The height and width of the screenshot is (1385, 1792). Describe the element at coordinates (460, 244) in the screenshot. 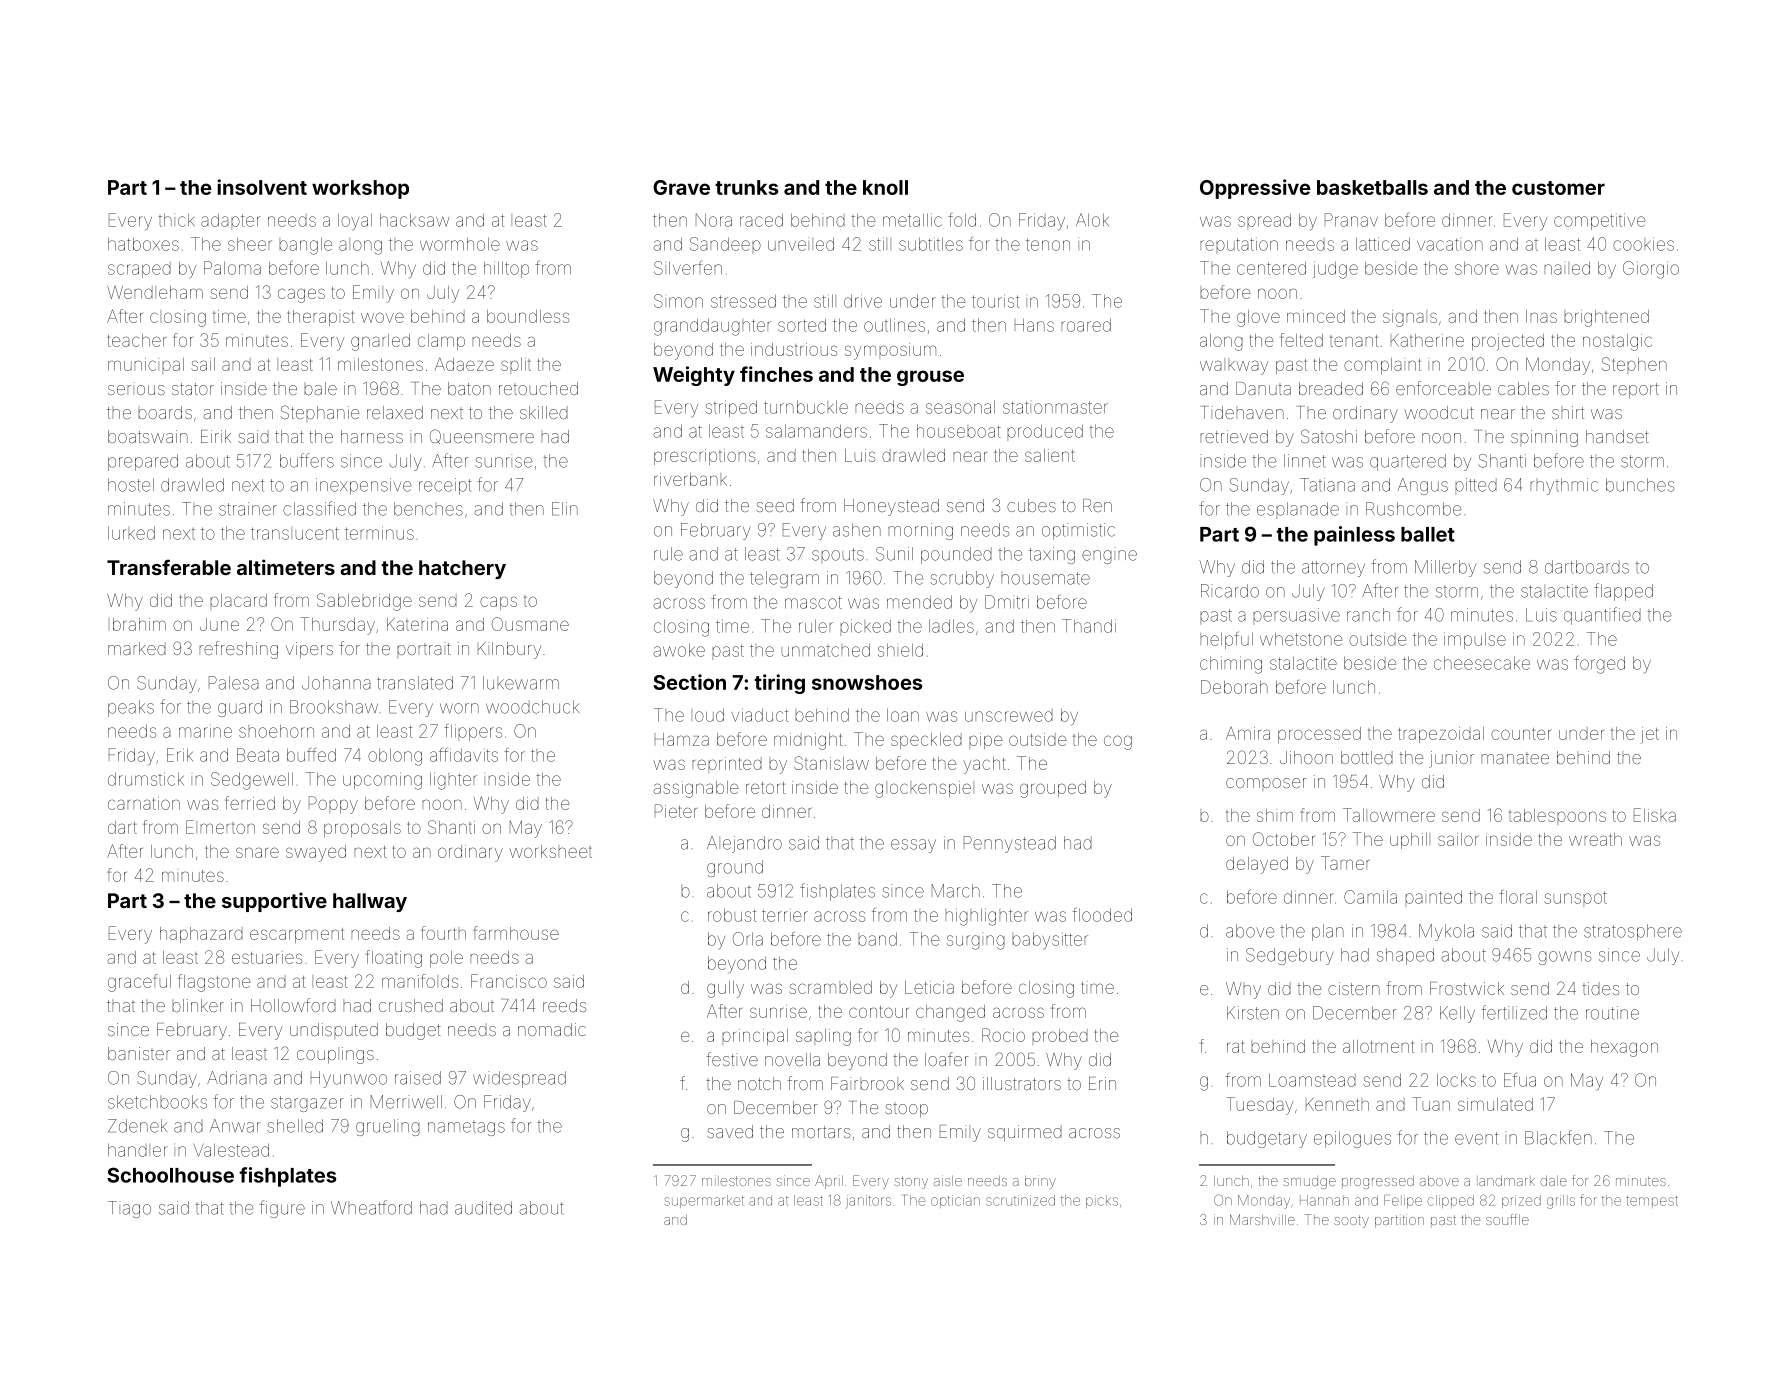

I see `wormhole` at that location.
